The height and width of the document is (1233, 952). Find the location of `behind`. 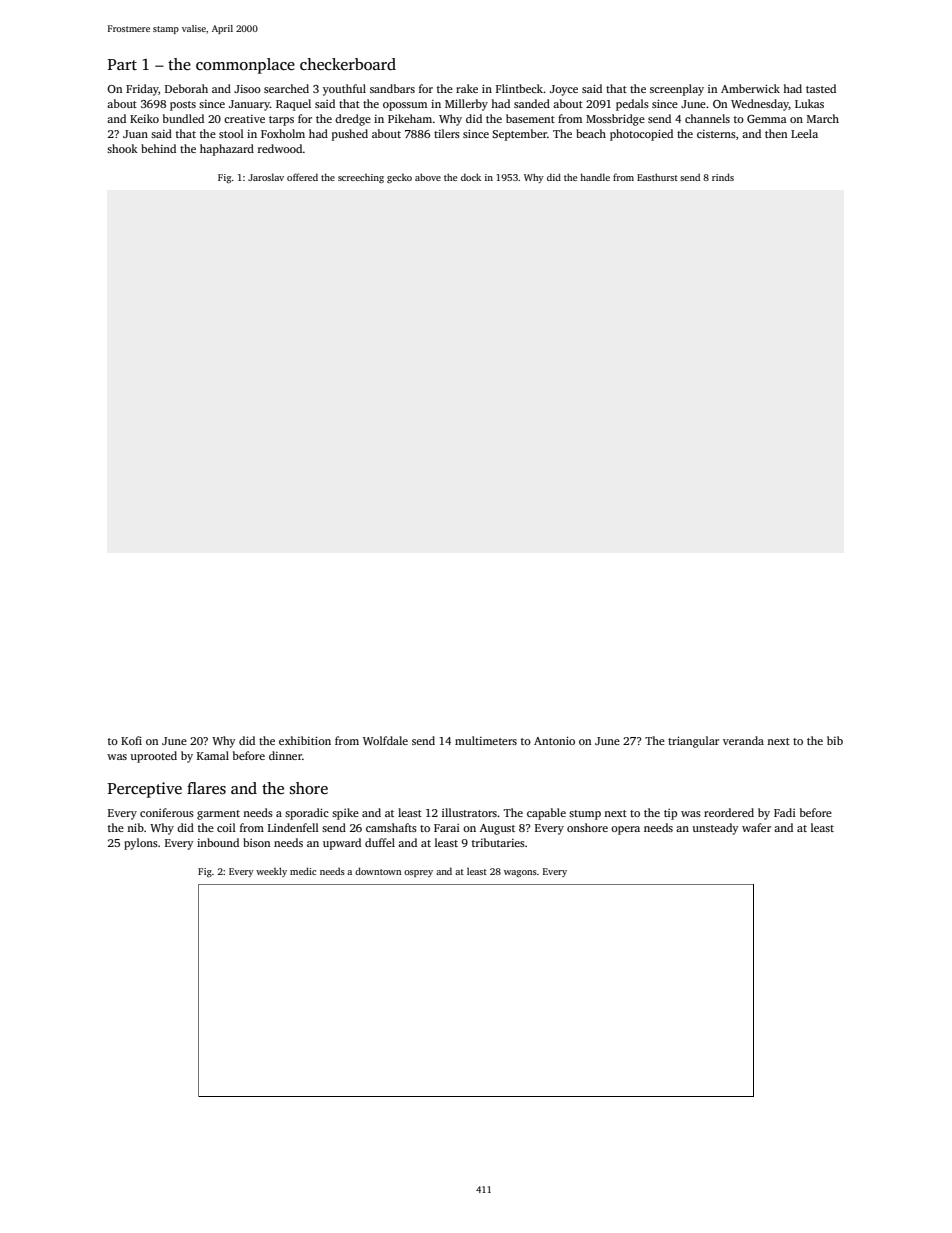

behind is located at coordinates (158, 148).
